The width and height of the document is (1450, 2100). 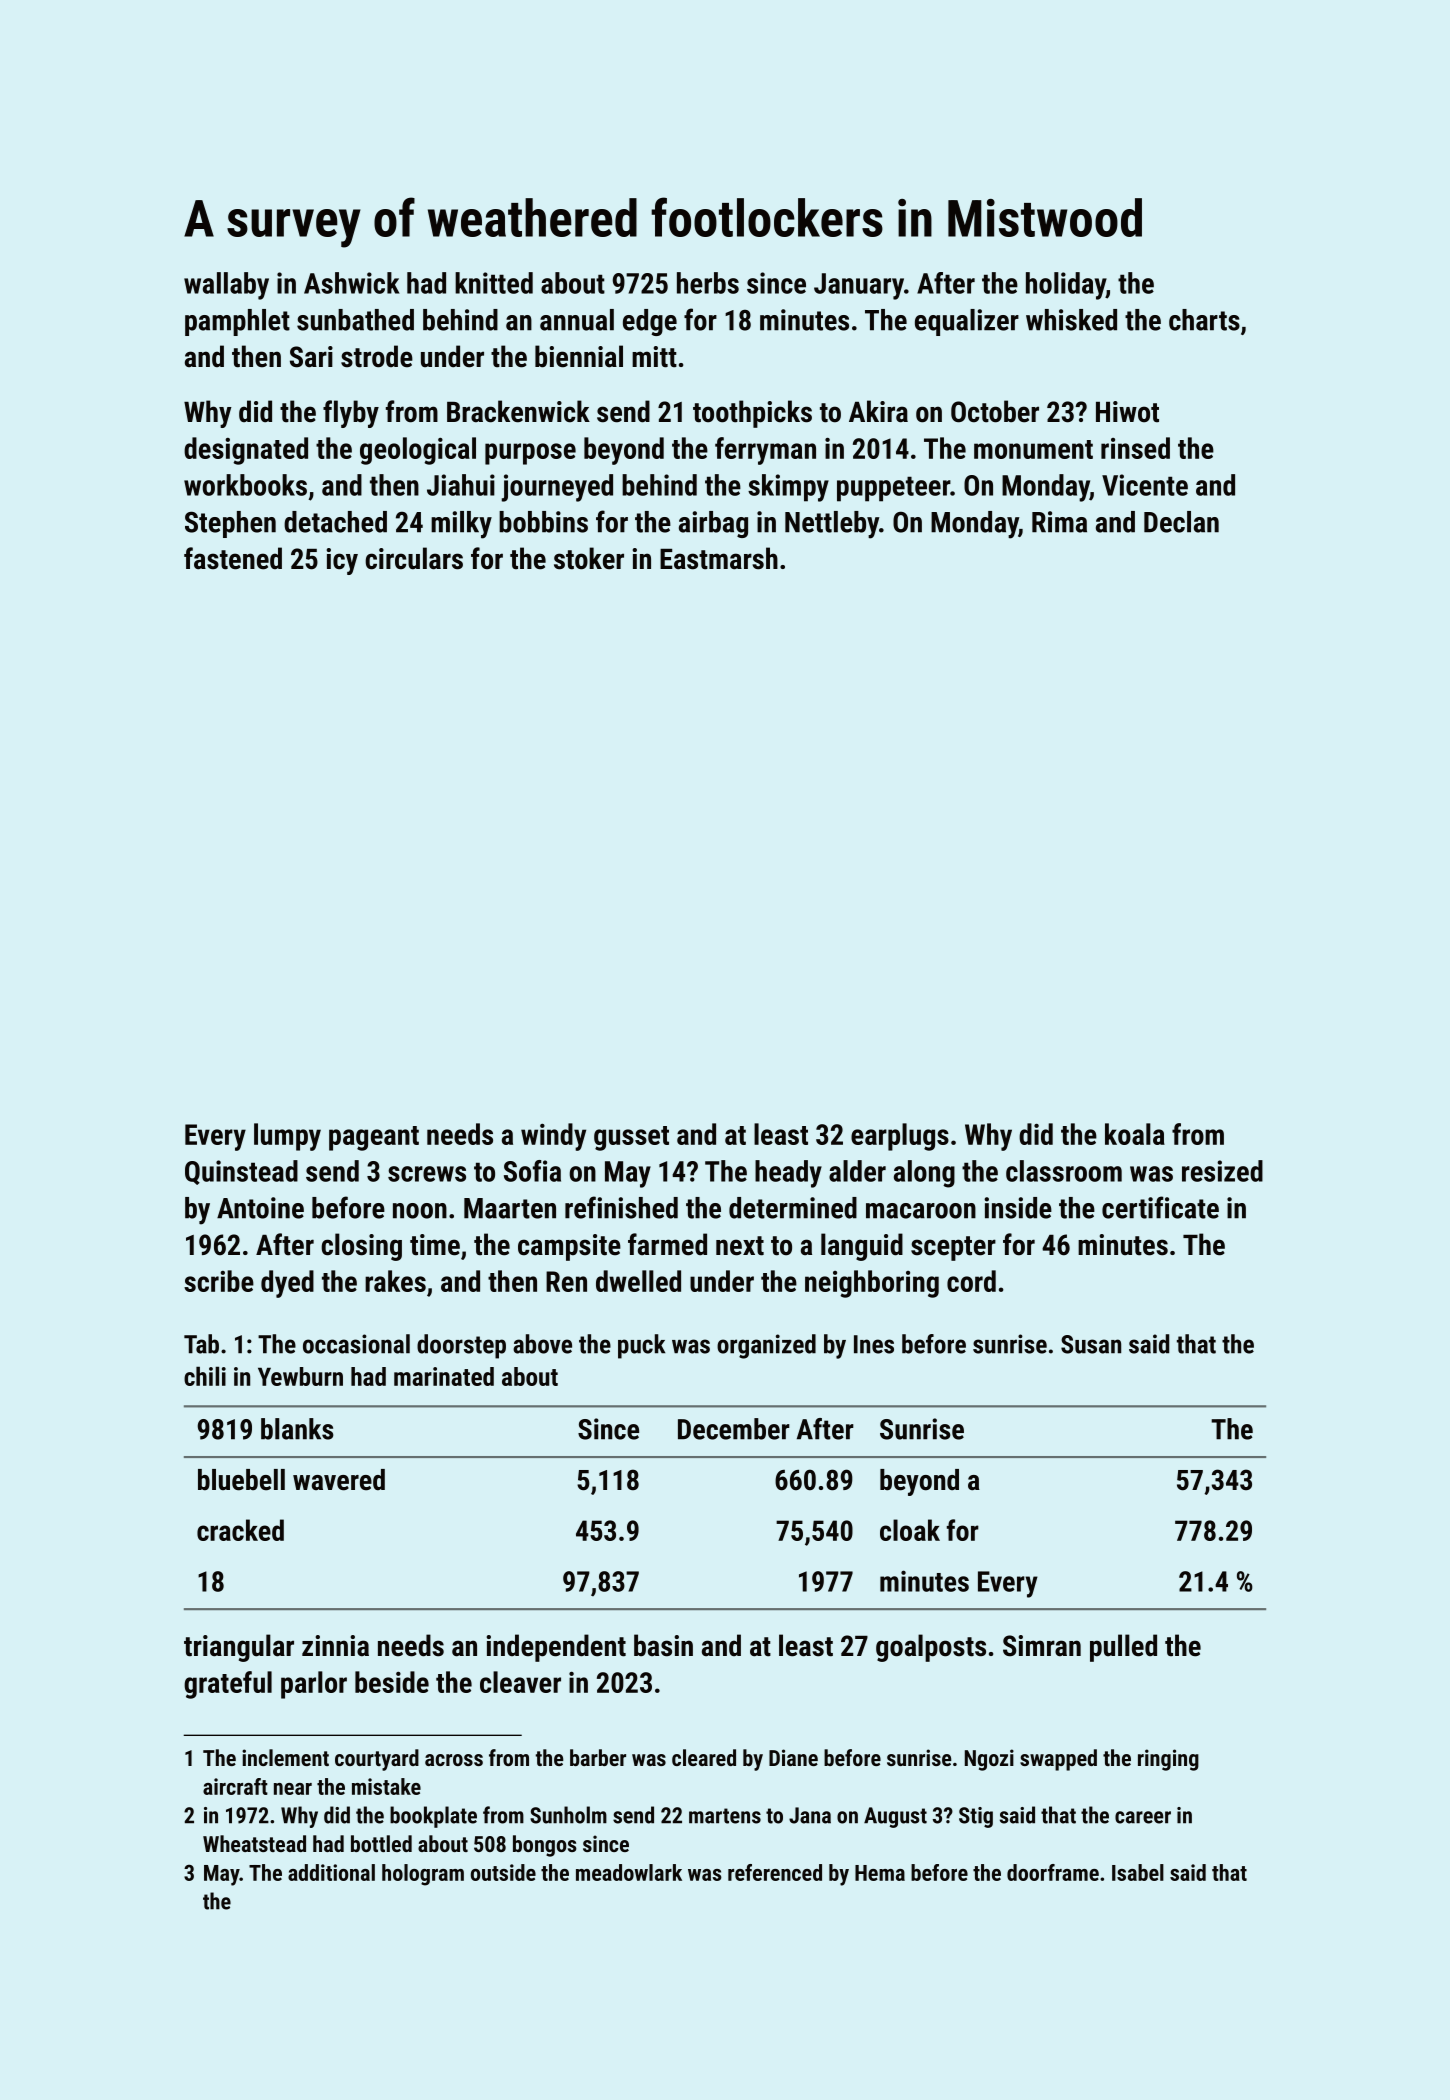 I want to click on Wheatstead, so click(x=254, y=1843).
